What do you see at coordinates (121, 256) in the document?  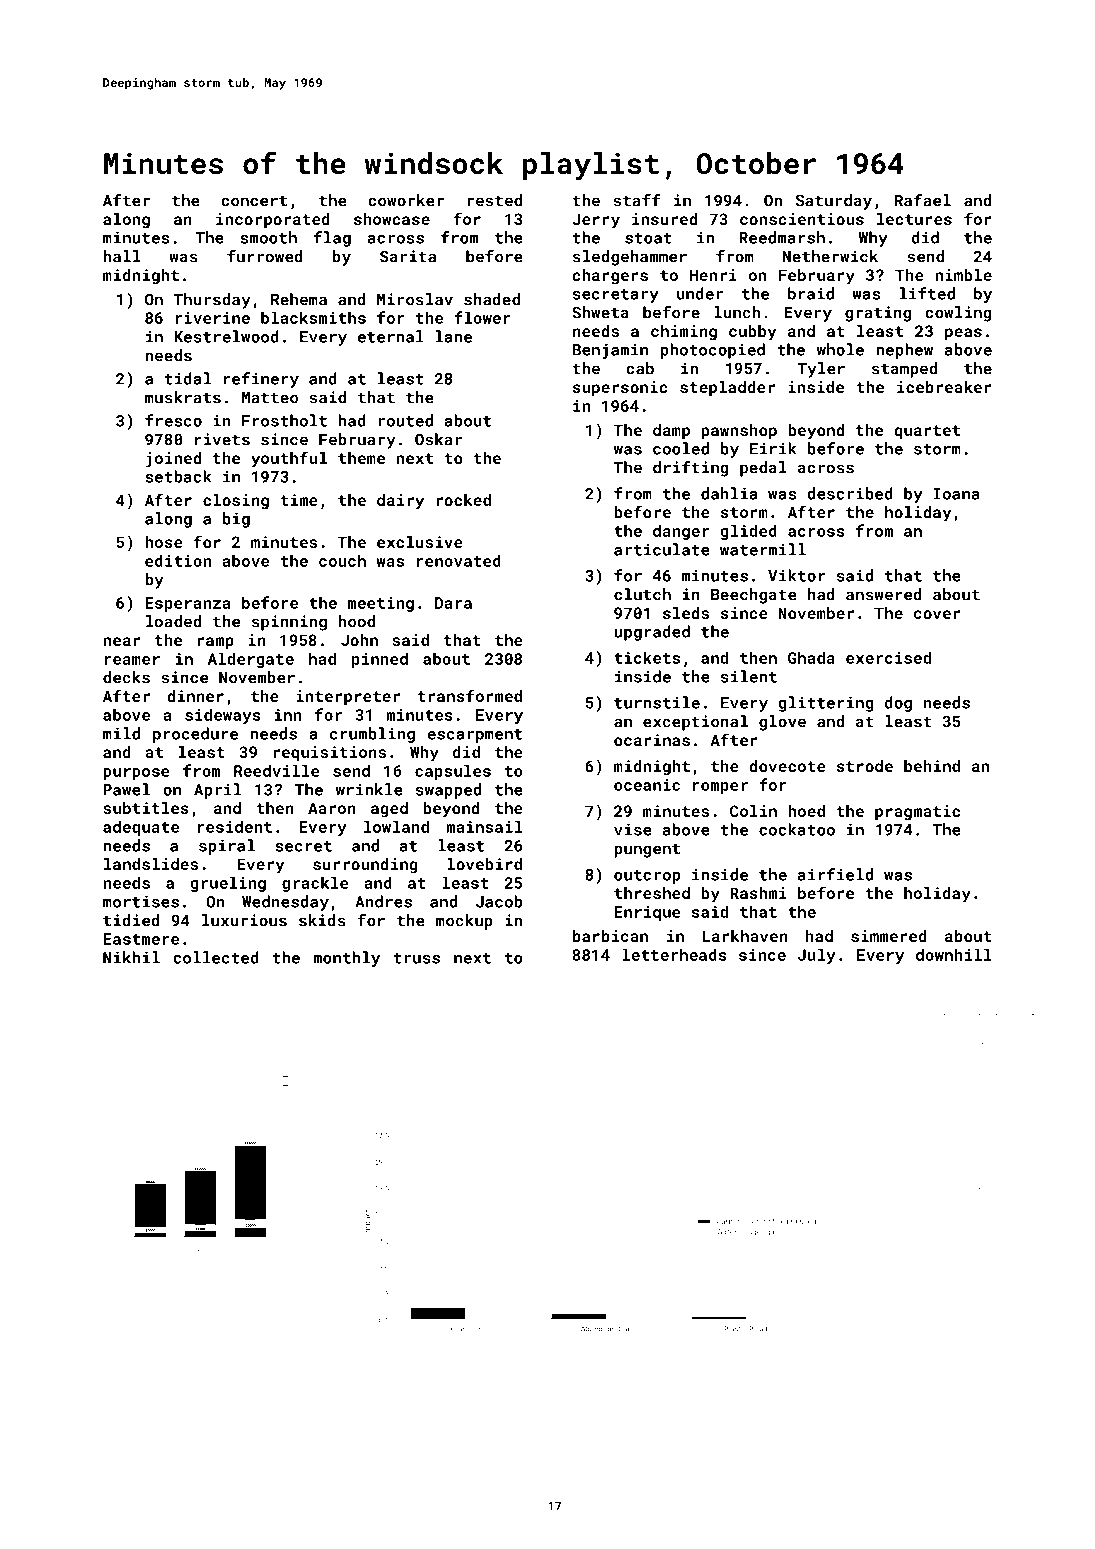 I see `hall` at bounding box center [121, 256].
